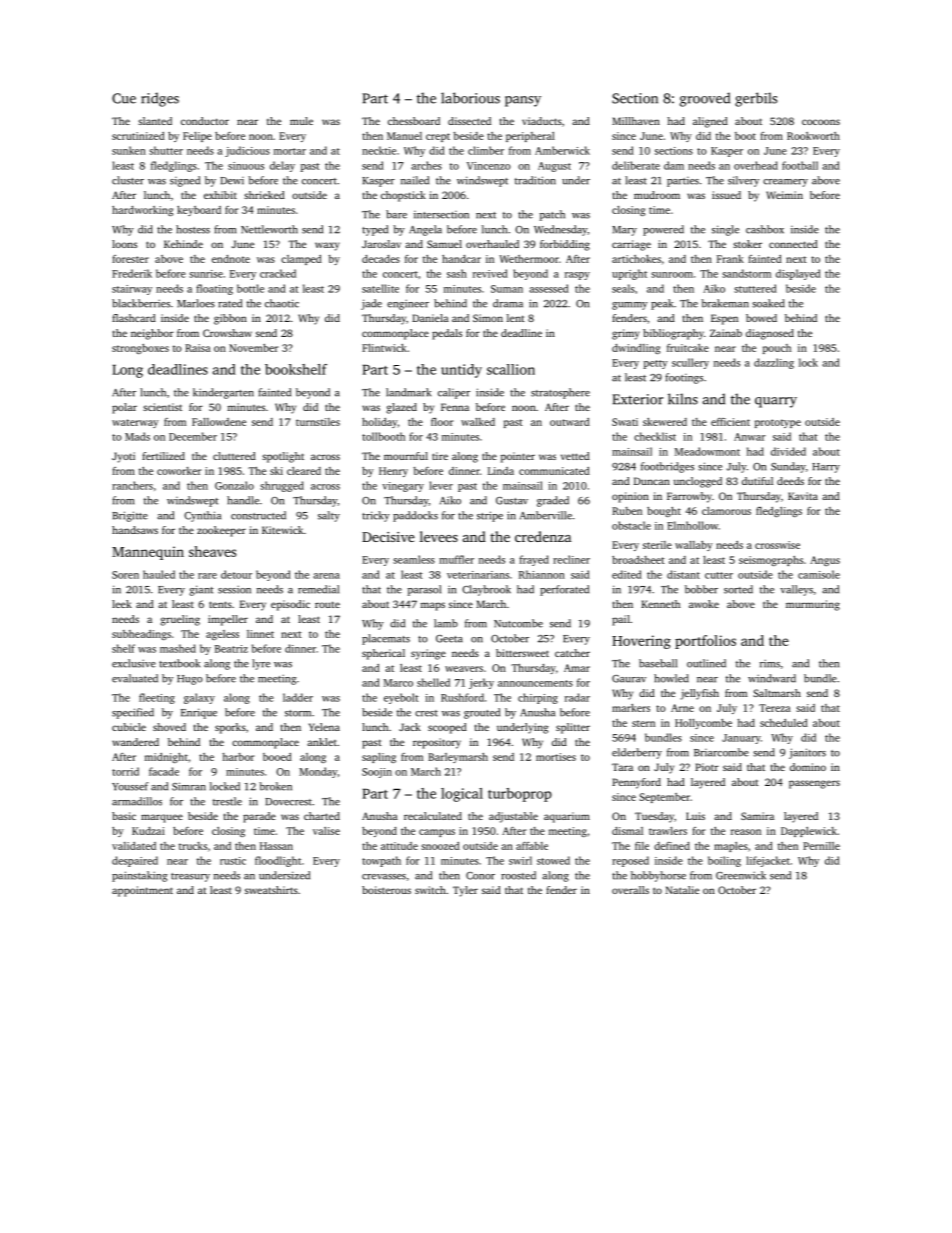 This screenshot has height=1233, width=952. What do you see at coordinates (535, 180) in the screenshot?
I see `tradition` at bounding box center [535, 180].
